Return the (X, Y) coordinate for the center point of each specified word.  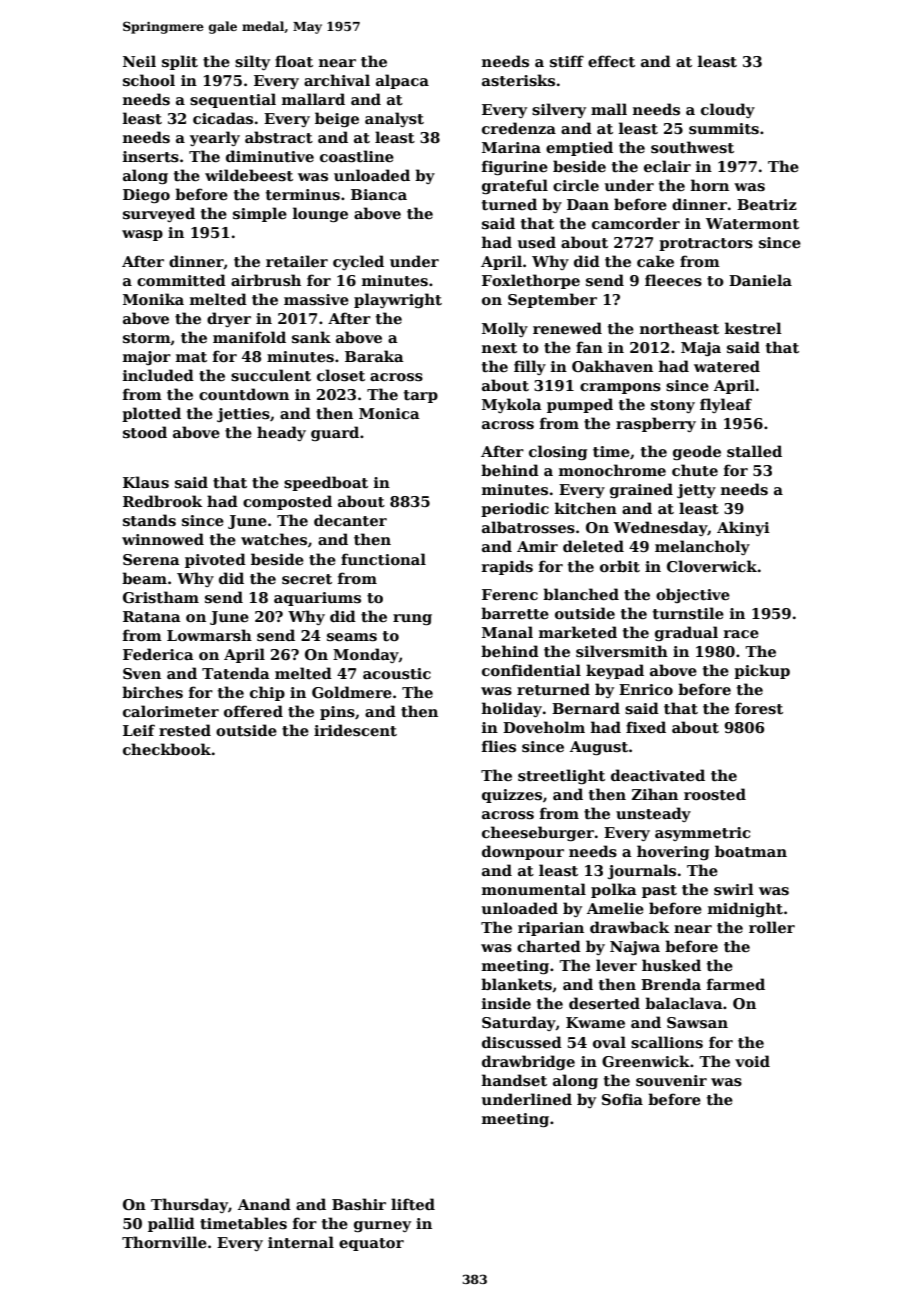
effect (611, 61)
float (294, 61)
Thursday (189, 1205)
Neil (139, 61)
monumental (534, 889)
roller (772, 927)
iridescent (355, 730)
